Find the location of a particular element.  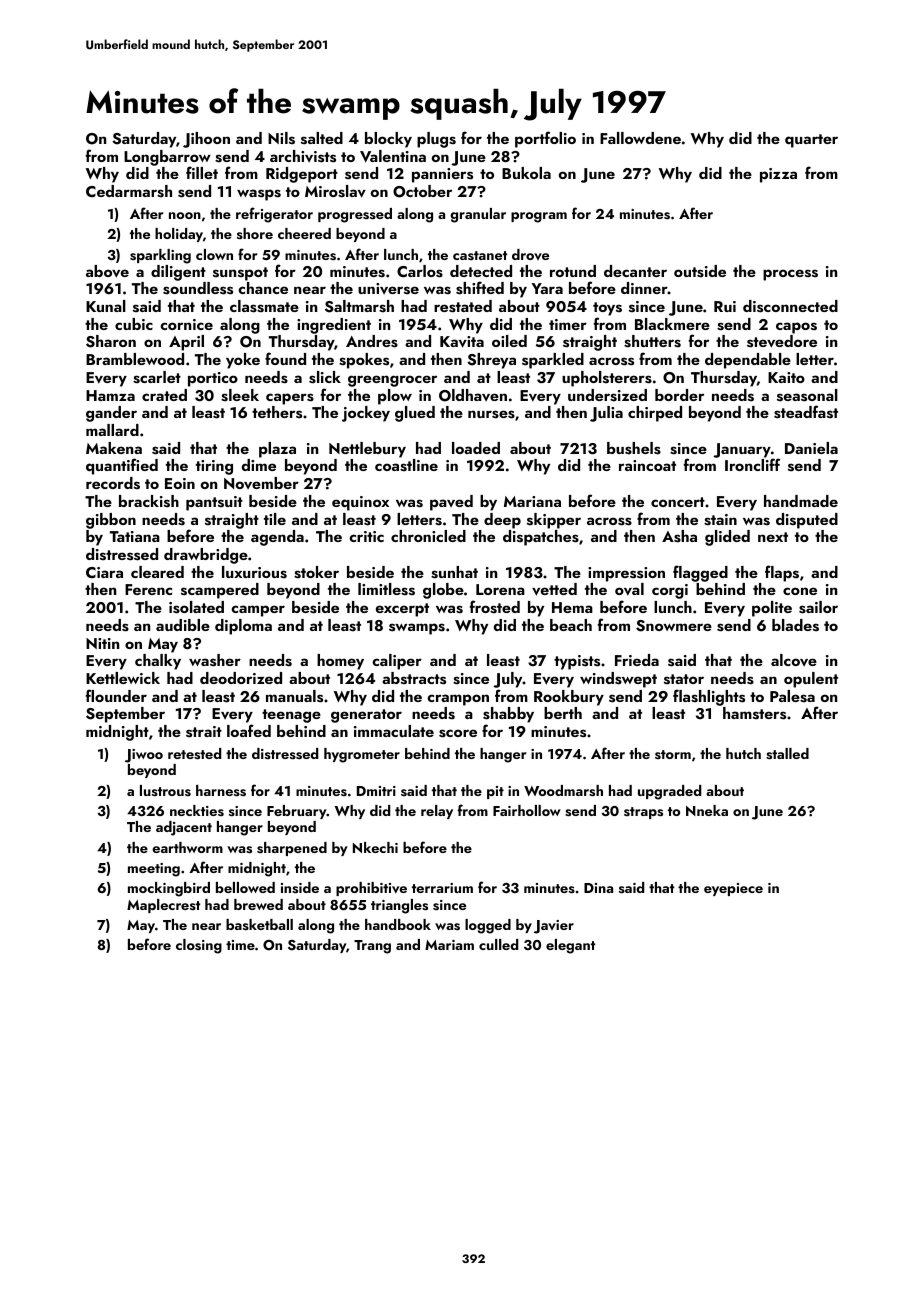

Jihoon is located at coordinates (206, 140).
